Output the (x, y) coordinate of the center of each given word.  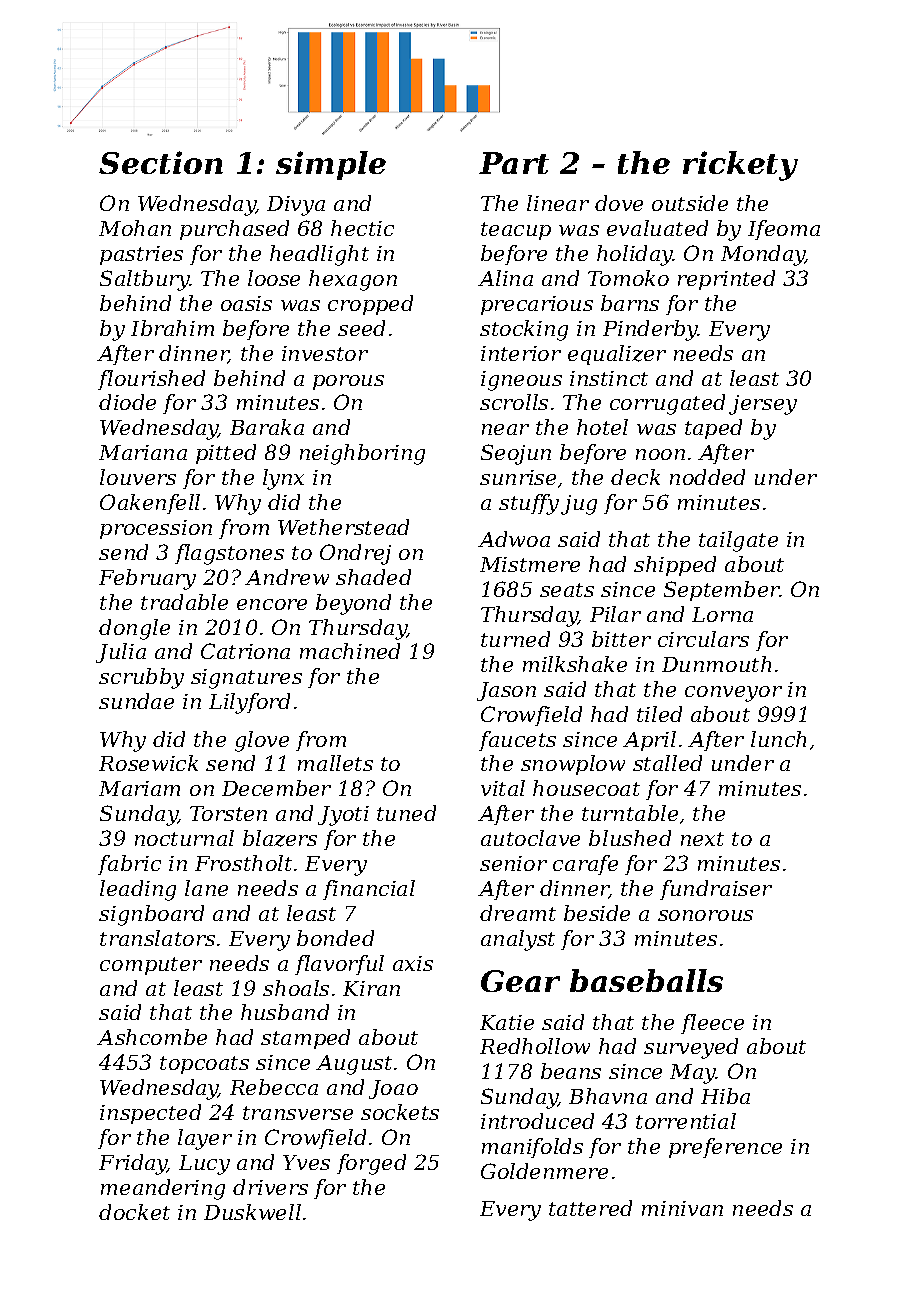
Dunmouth (716, 664)
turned (515, 639)
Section (161, 162)
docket (134, 1212)
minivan (682, 1208)
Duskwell (252, 1212)
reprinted (726, 280)
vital (503, 788)
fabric (129, 865)
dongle (134, 629)
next (702, 839)
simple (331, 165)
